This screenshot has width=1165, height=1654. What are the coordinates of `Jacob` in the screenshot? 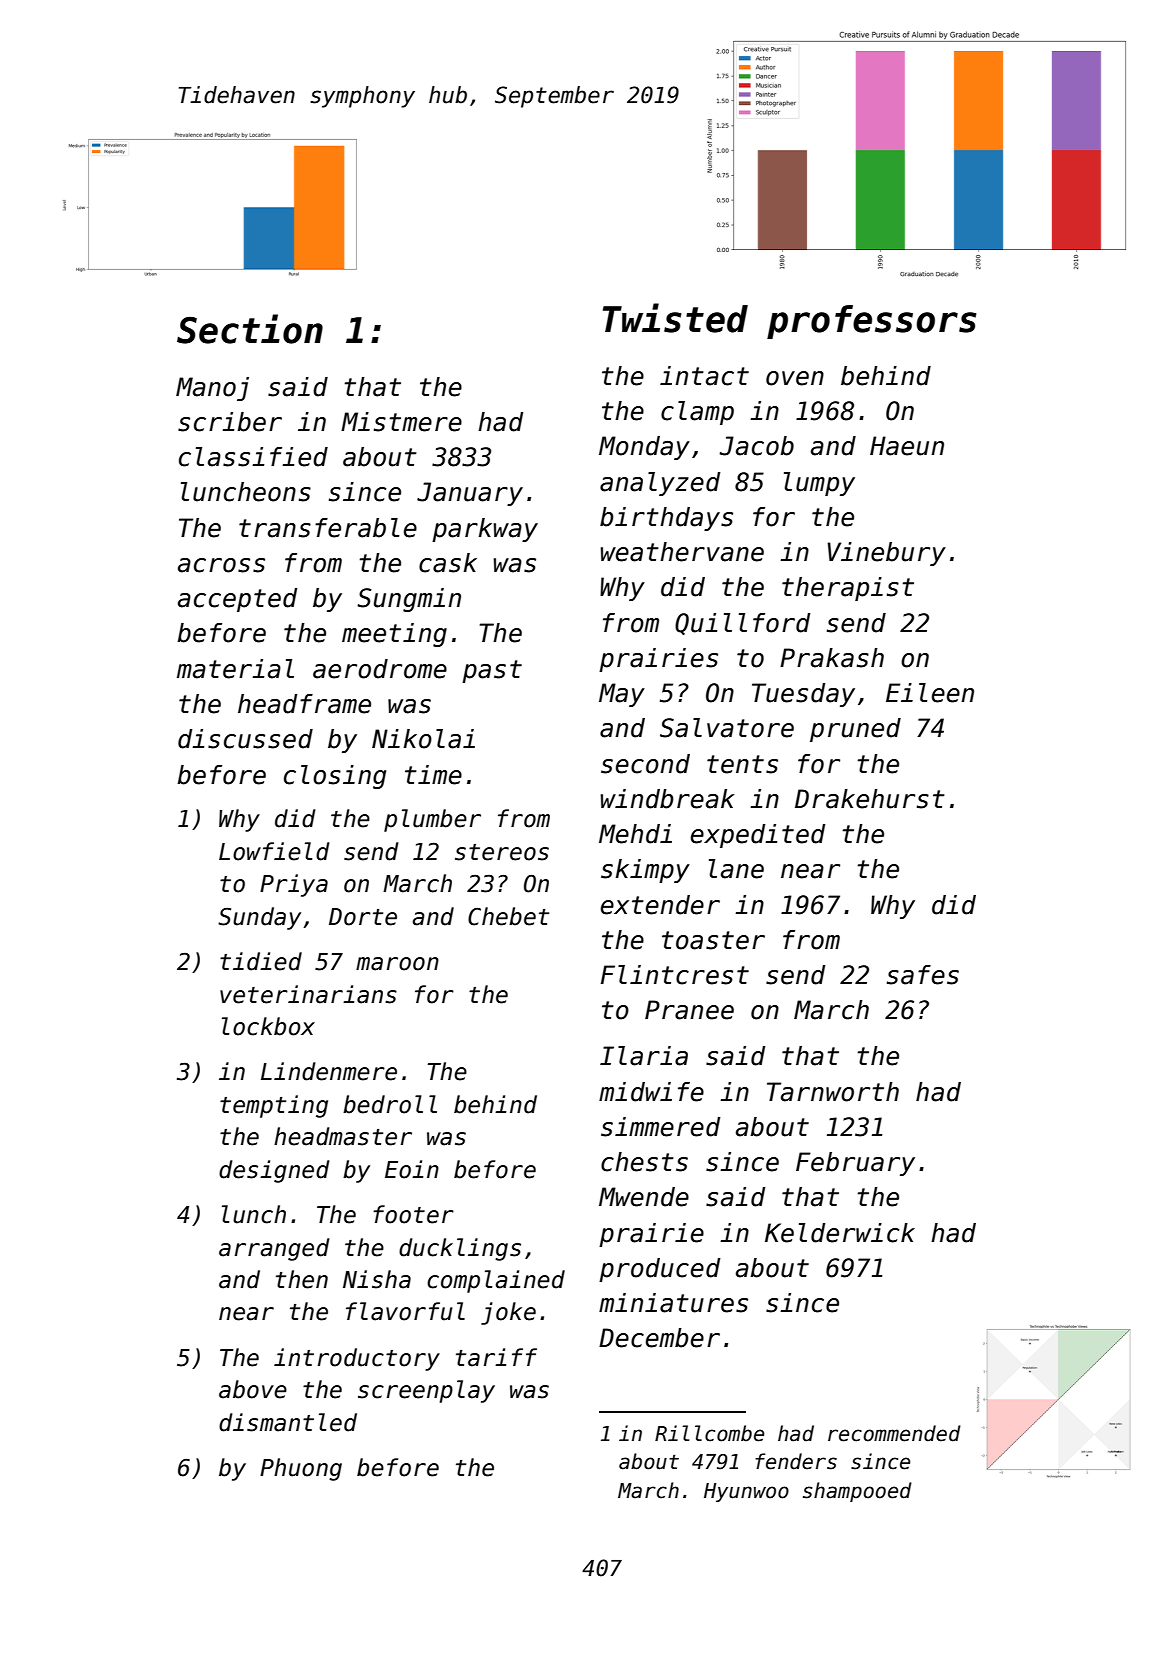 It's located at (756, 446).
